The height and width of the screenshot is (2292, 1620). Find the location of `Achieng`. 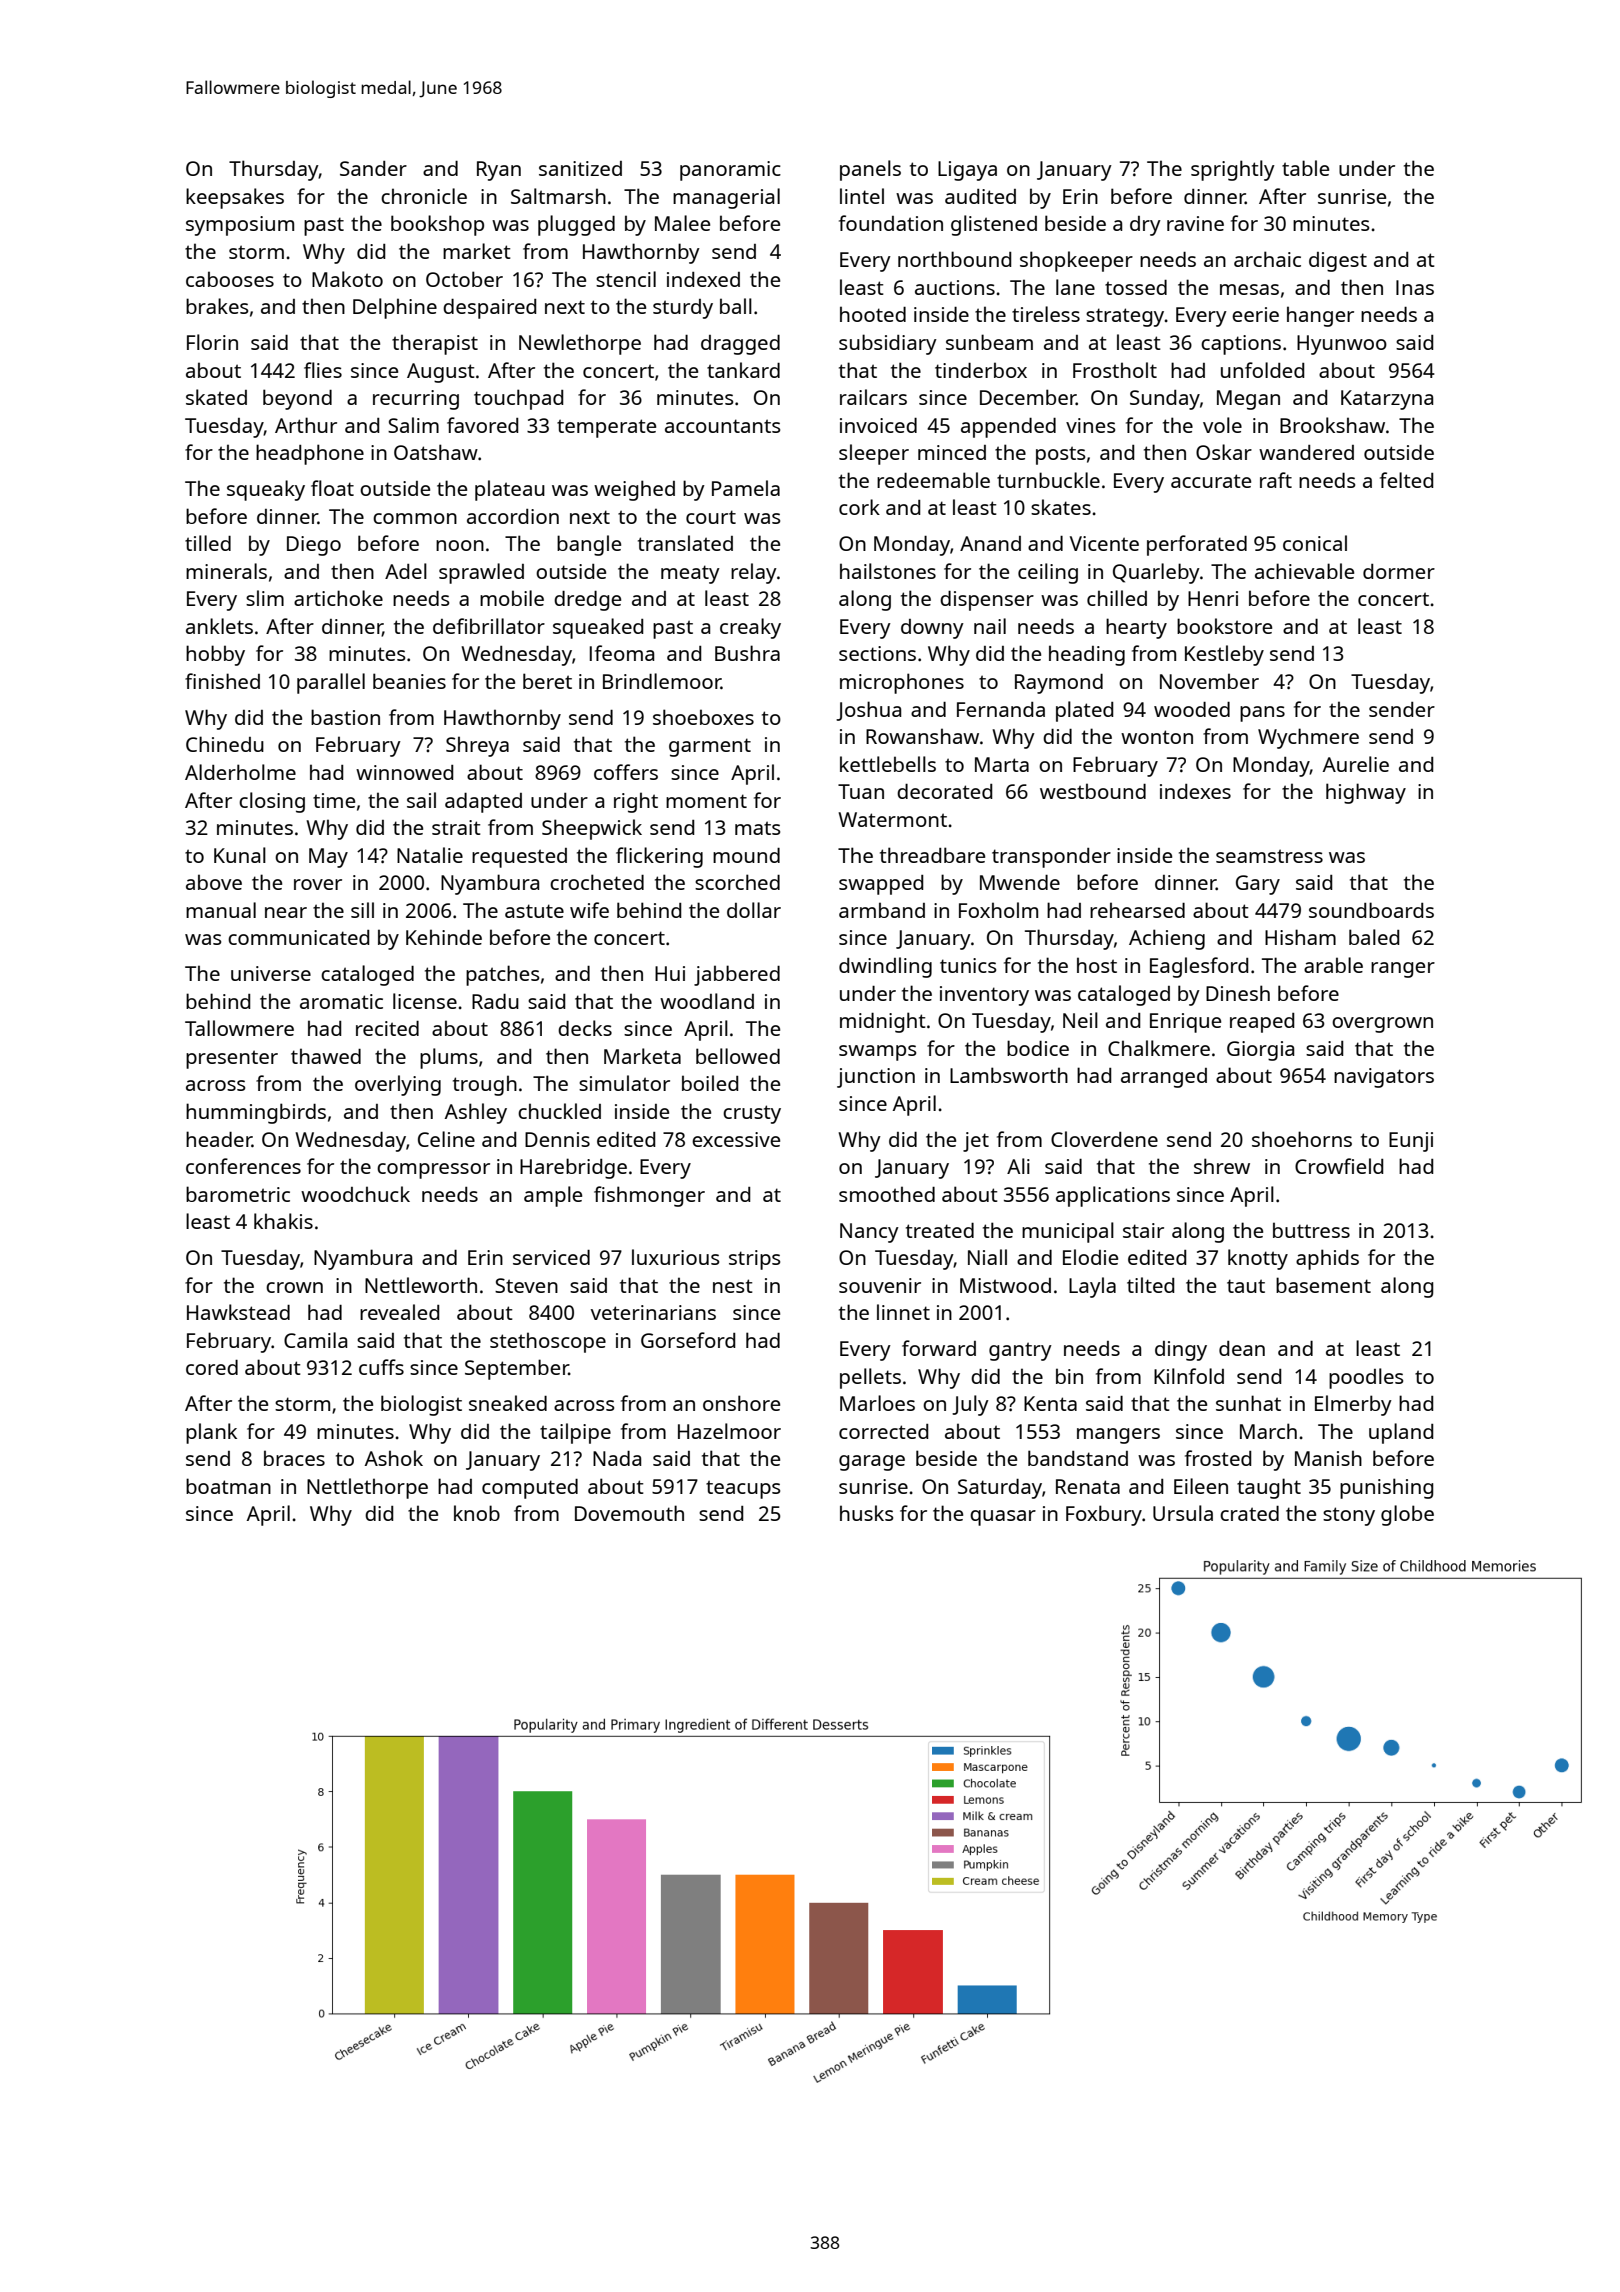

Achieng is located at coordinates (1167, 939).
